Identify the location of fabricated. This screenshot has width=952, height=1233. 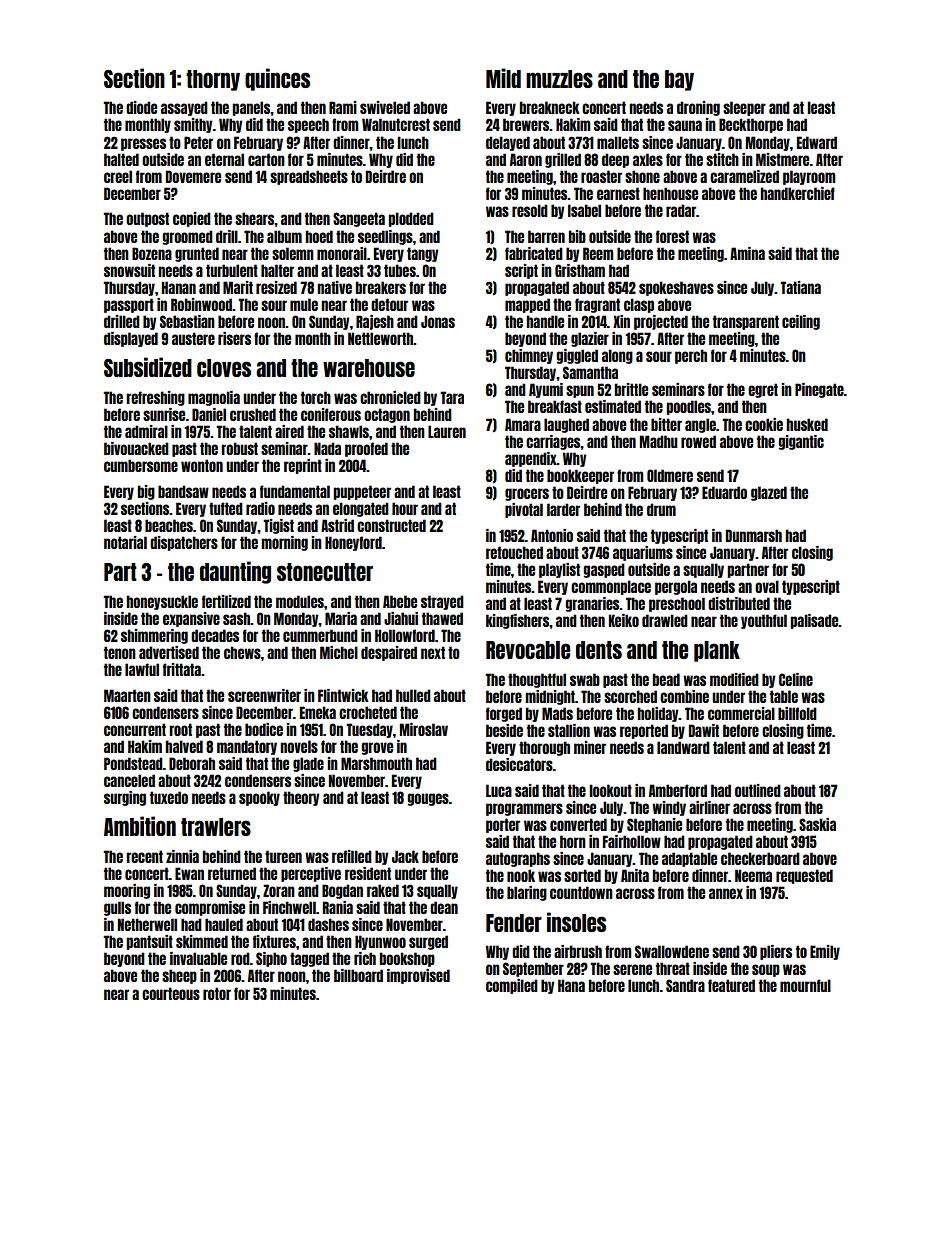
(534, 253).
